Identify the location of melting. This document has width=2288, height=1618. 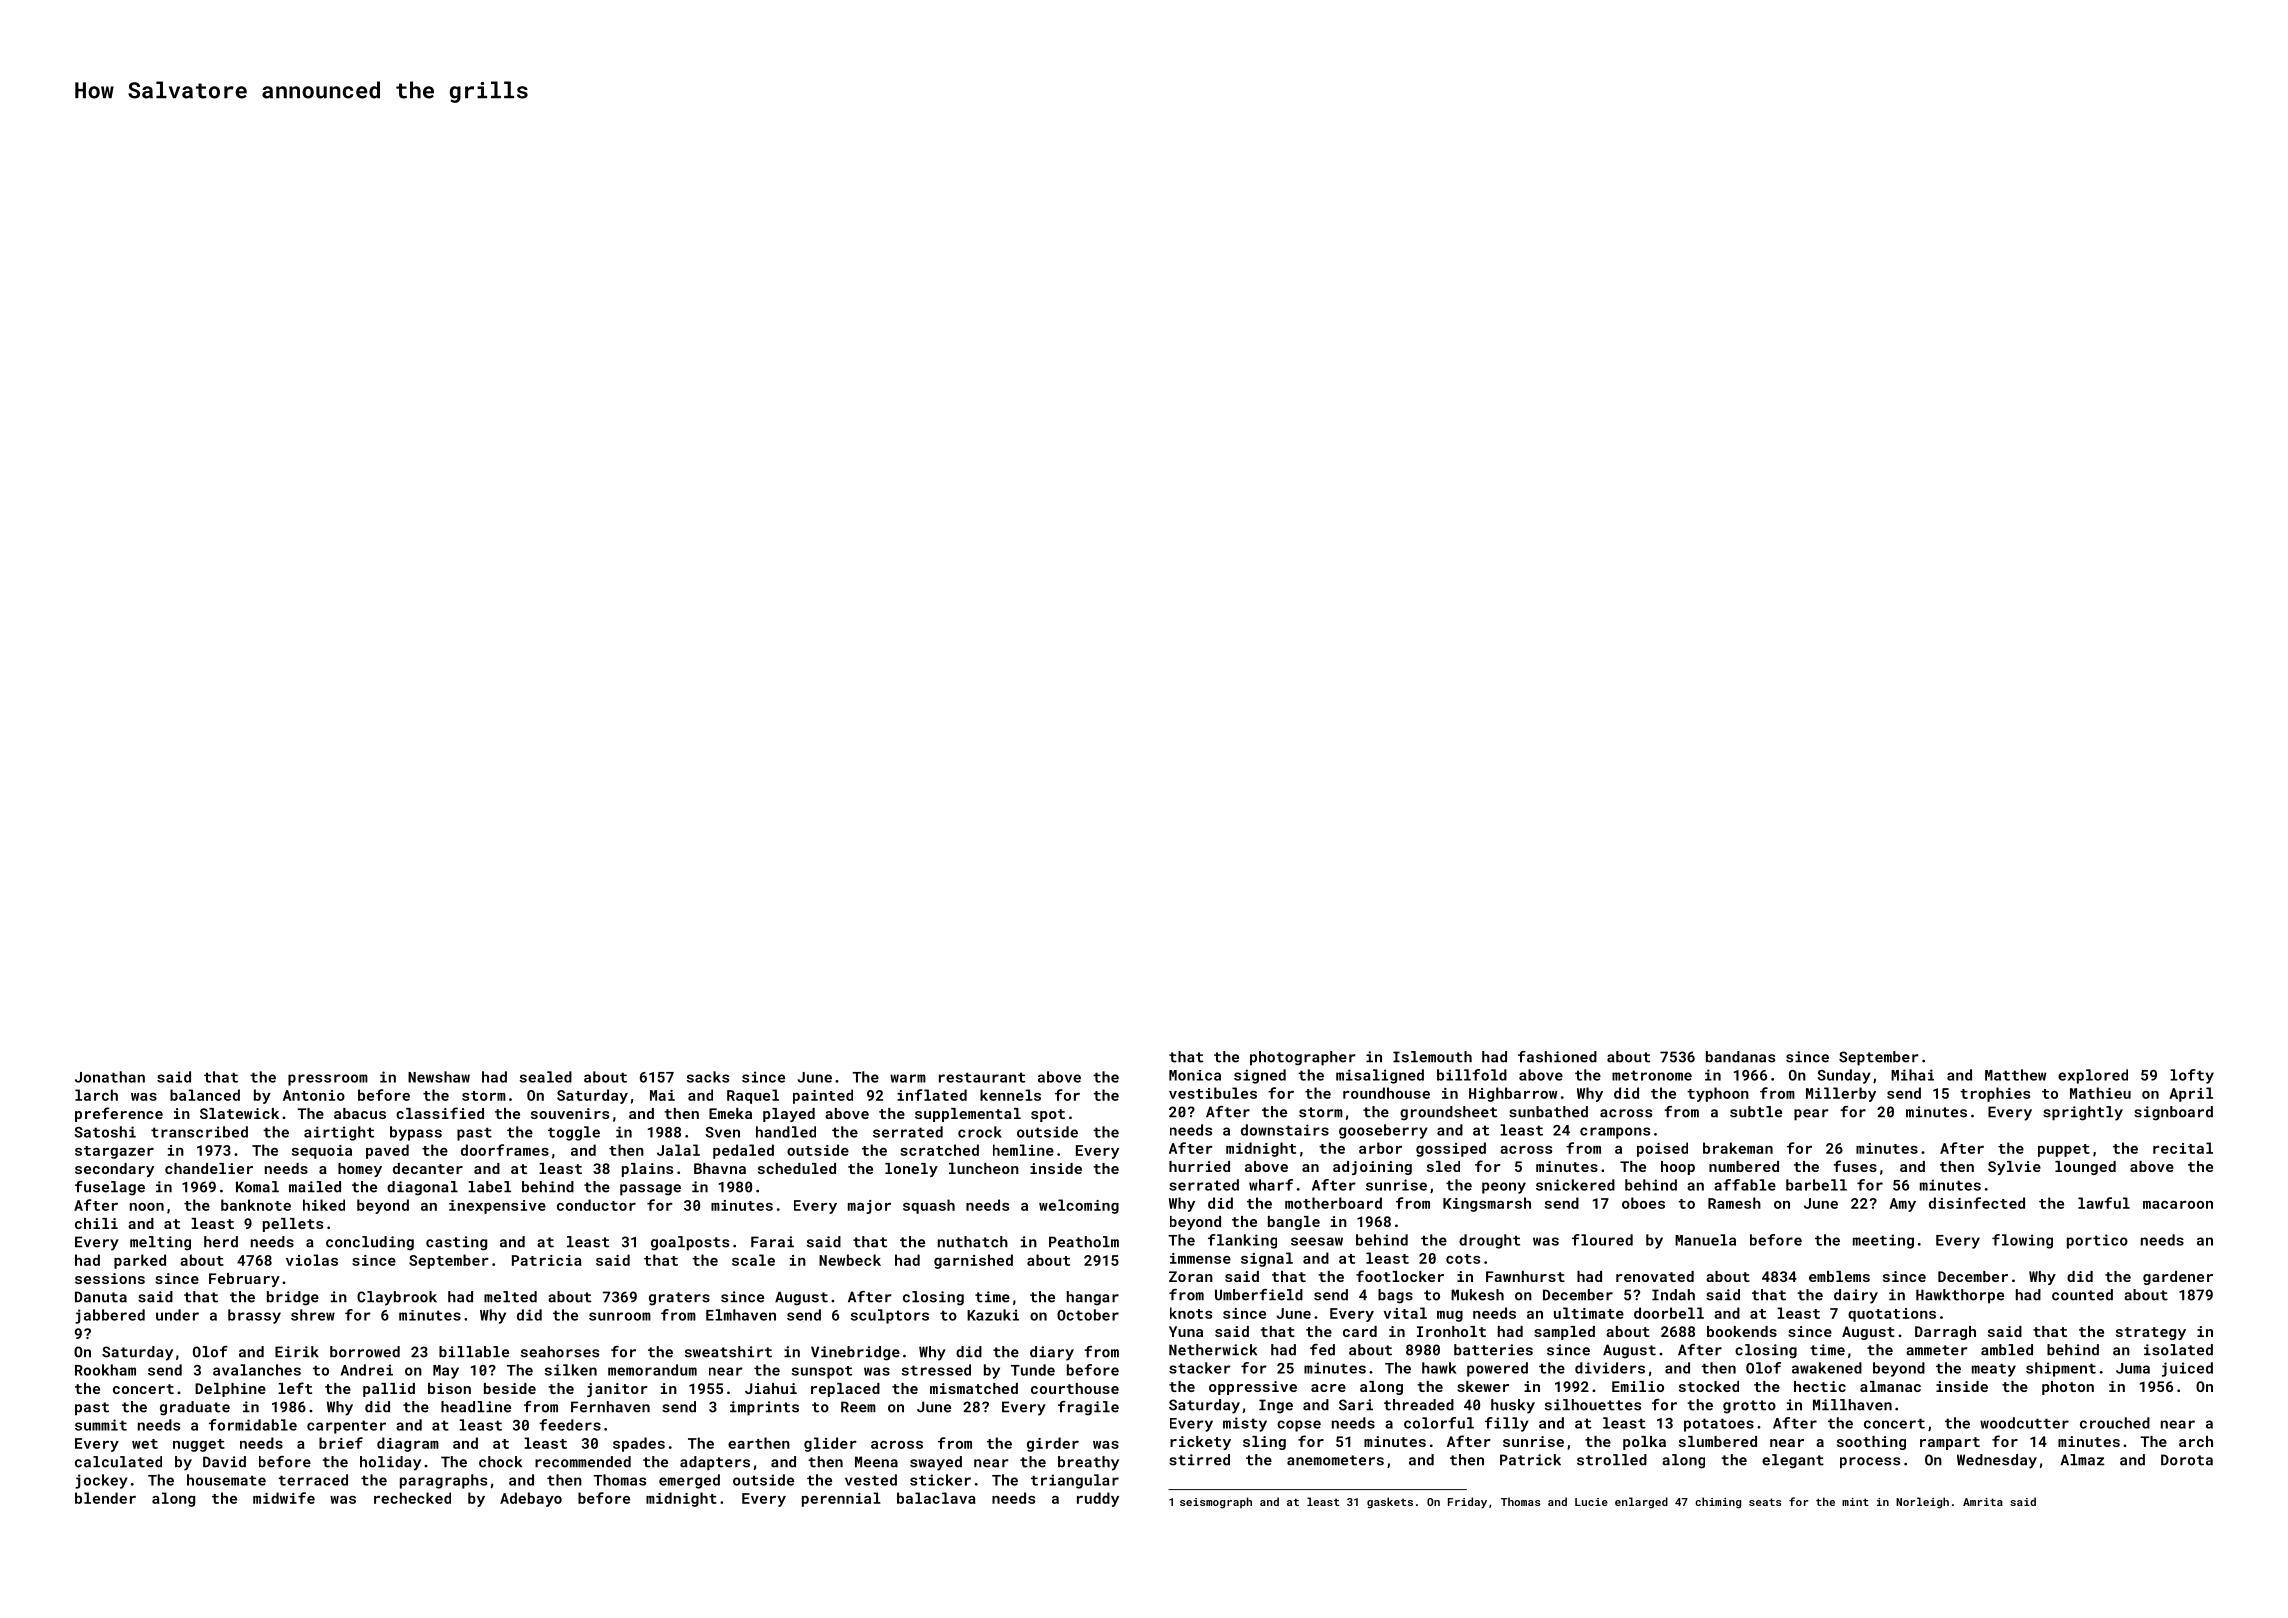
(160, 1243).
